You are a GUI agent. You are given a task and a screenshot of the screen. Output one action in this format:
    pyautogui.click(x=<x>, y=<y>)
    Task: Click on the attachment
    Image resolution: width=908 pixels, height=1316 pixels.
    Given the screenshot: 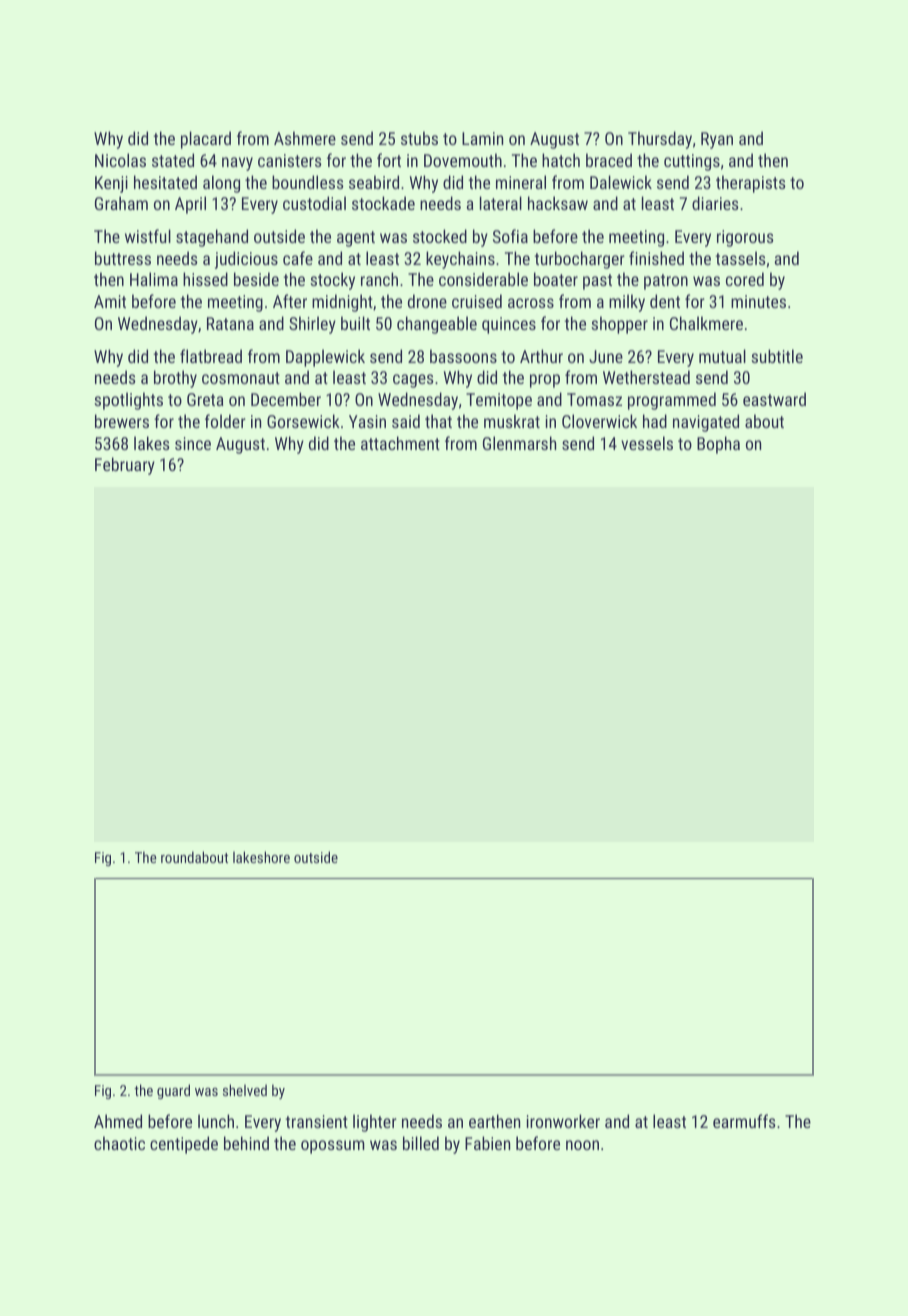 What is the action you would take?
    pyautogui.click(x=400, y=443)
